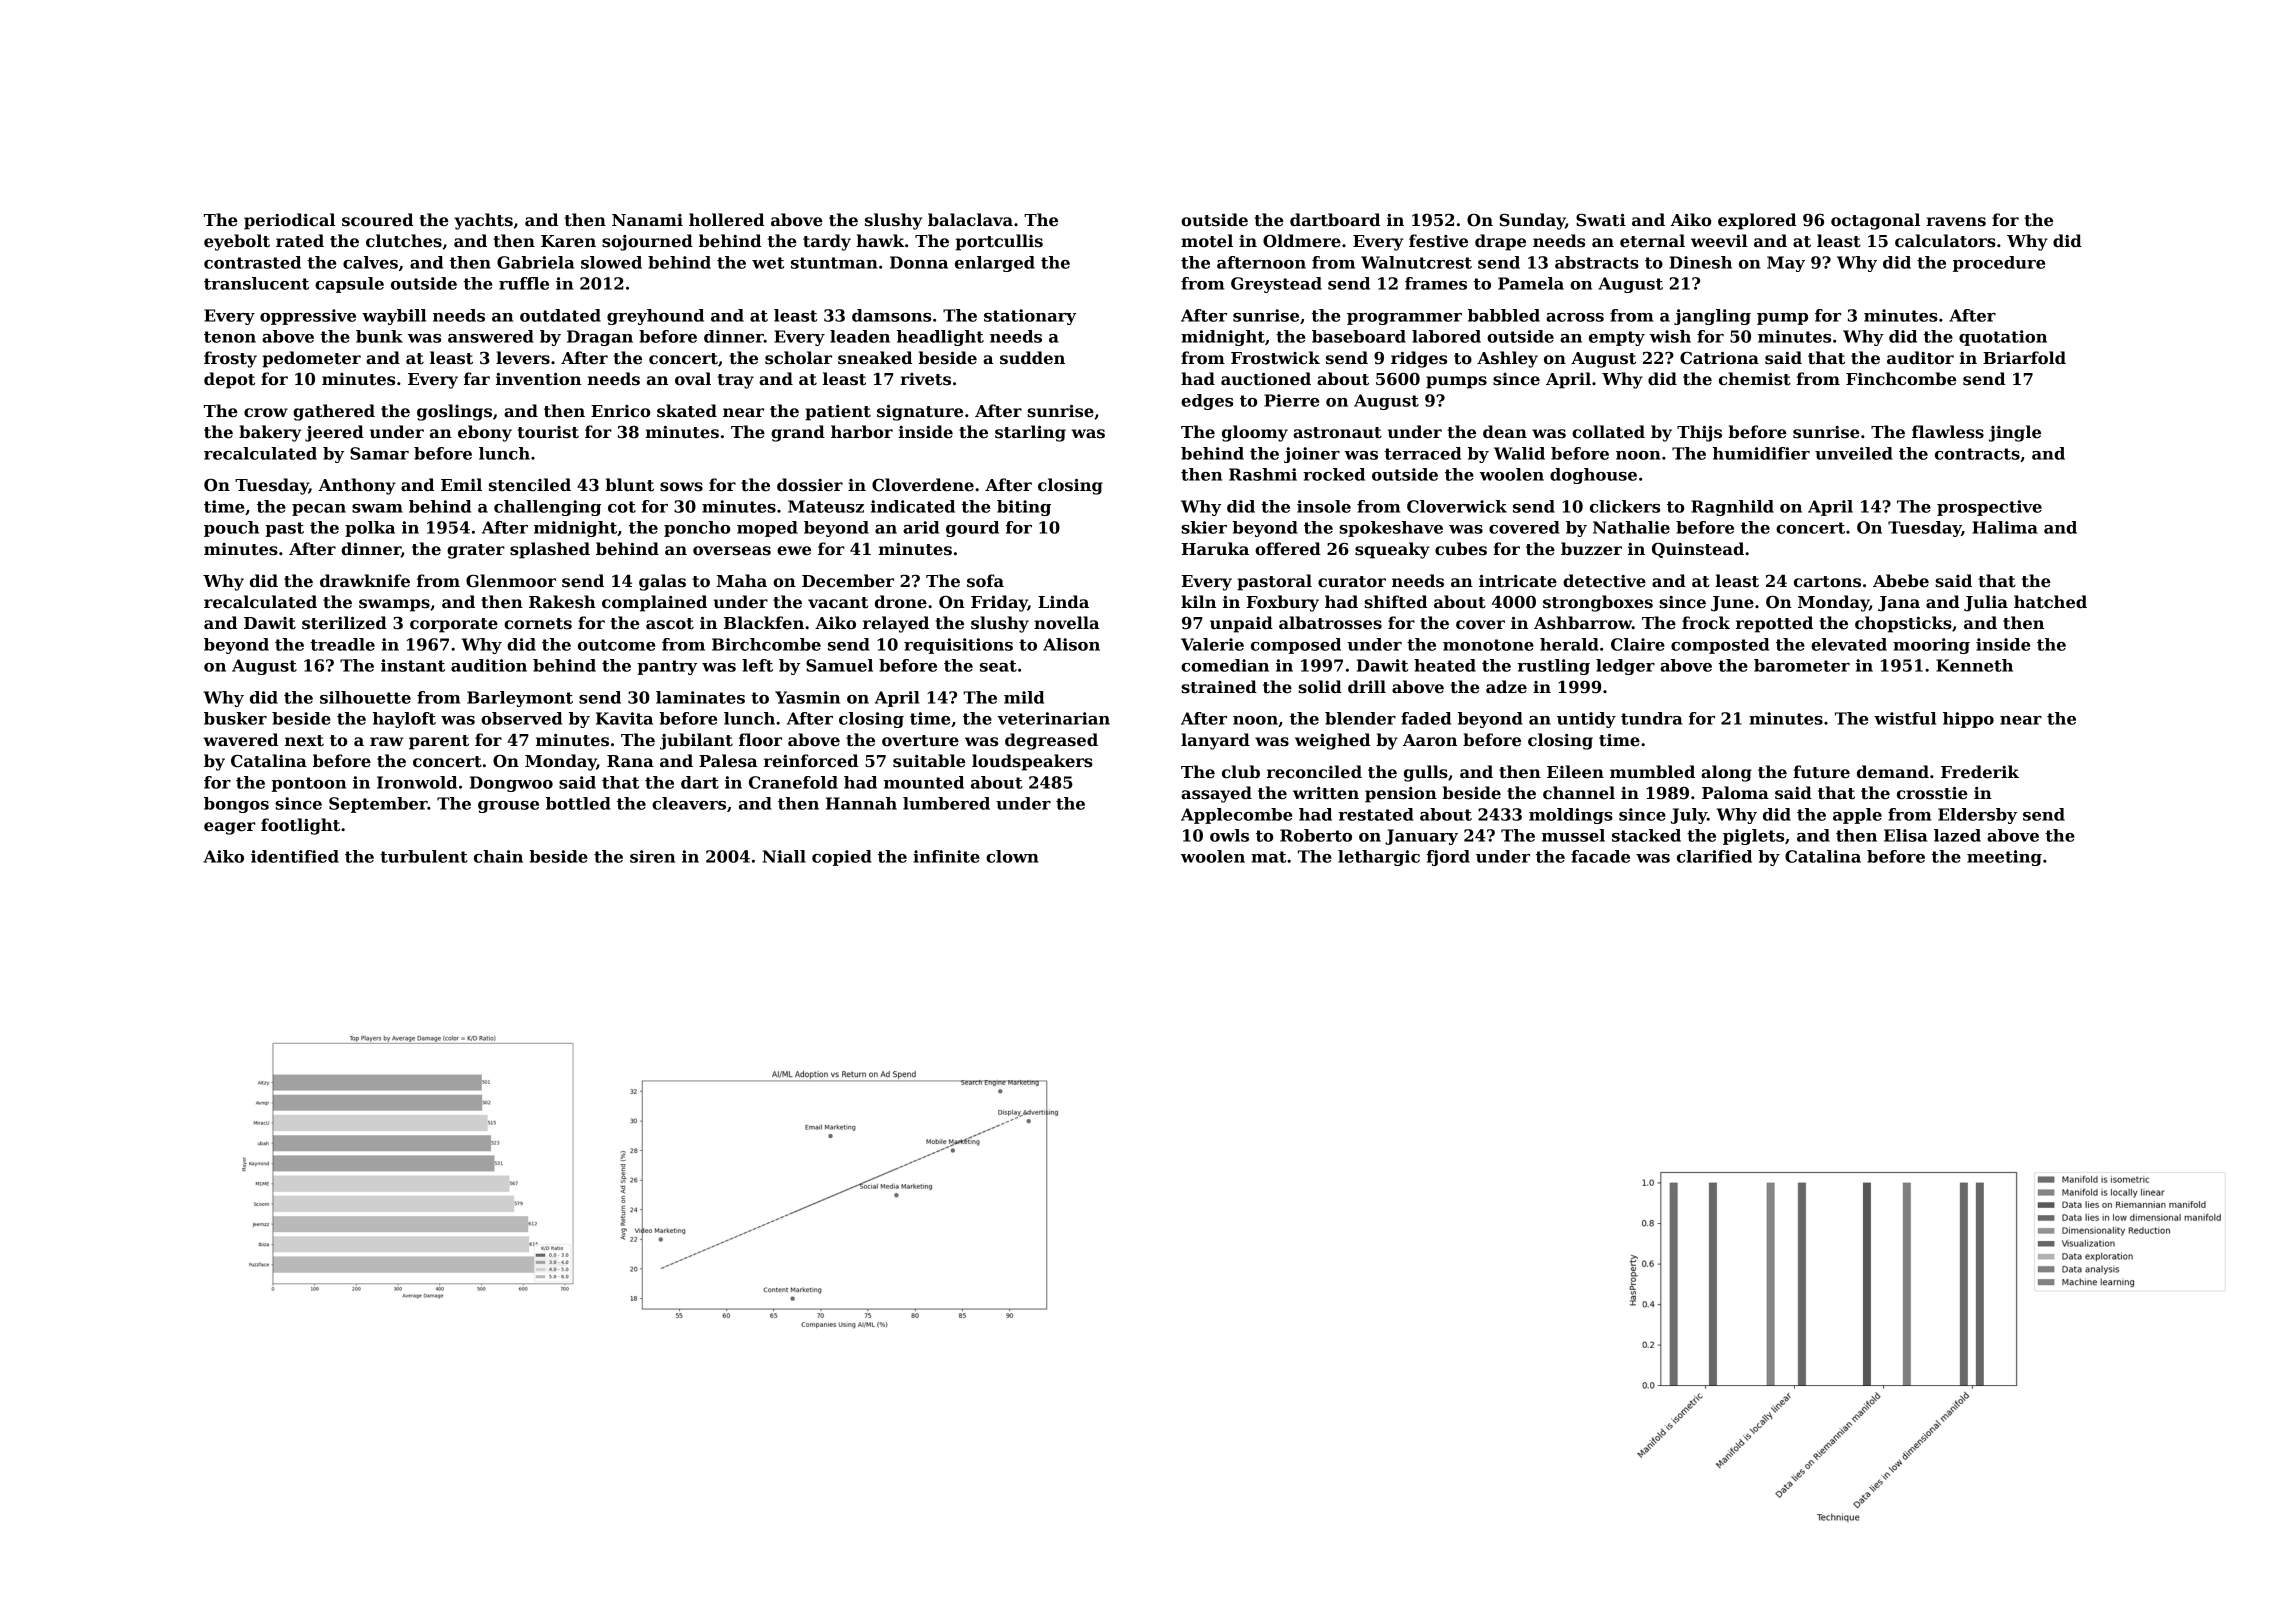 The image size is (2292, 1620). What do you see at coordinates (1999, 264) in the page?
I see `procedure` at bounding box center [1999, 264].
